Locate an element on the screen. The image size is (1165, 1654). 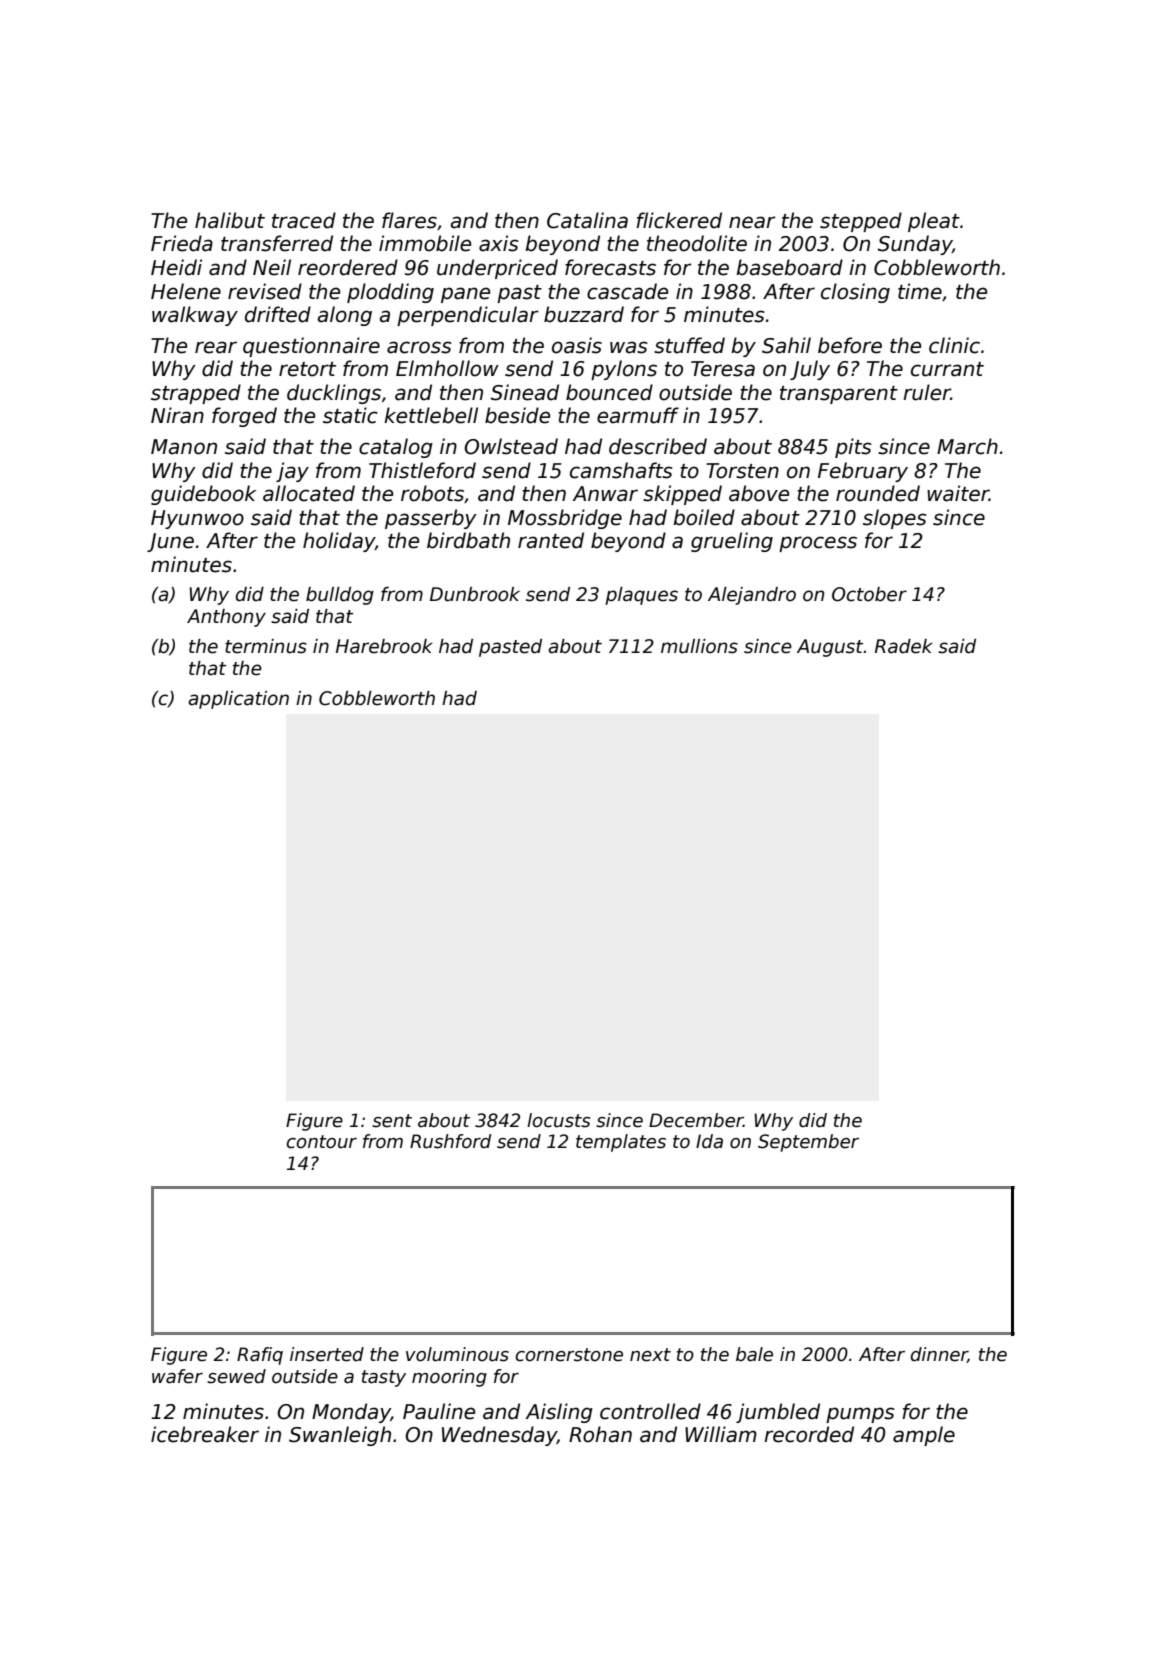
Catalina is located at coordinates (587, 220).
